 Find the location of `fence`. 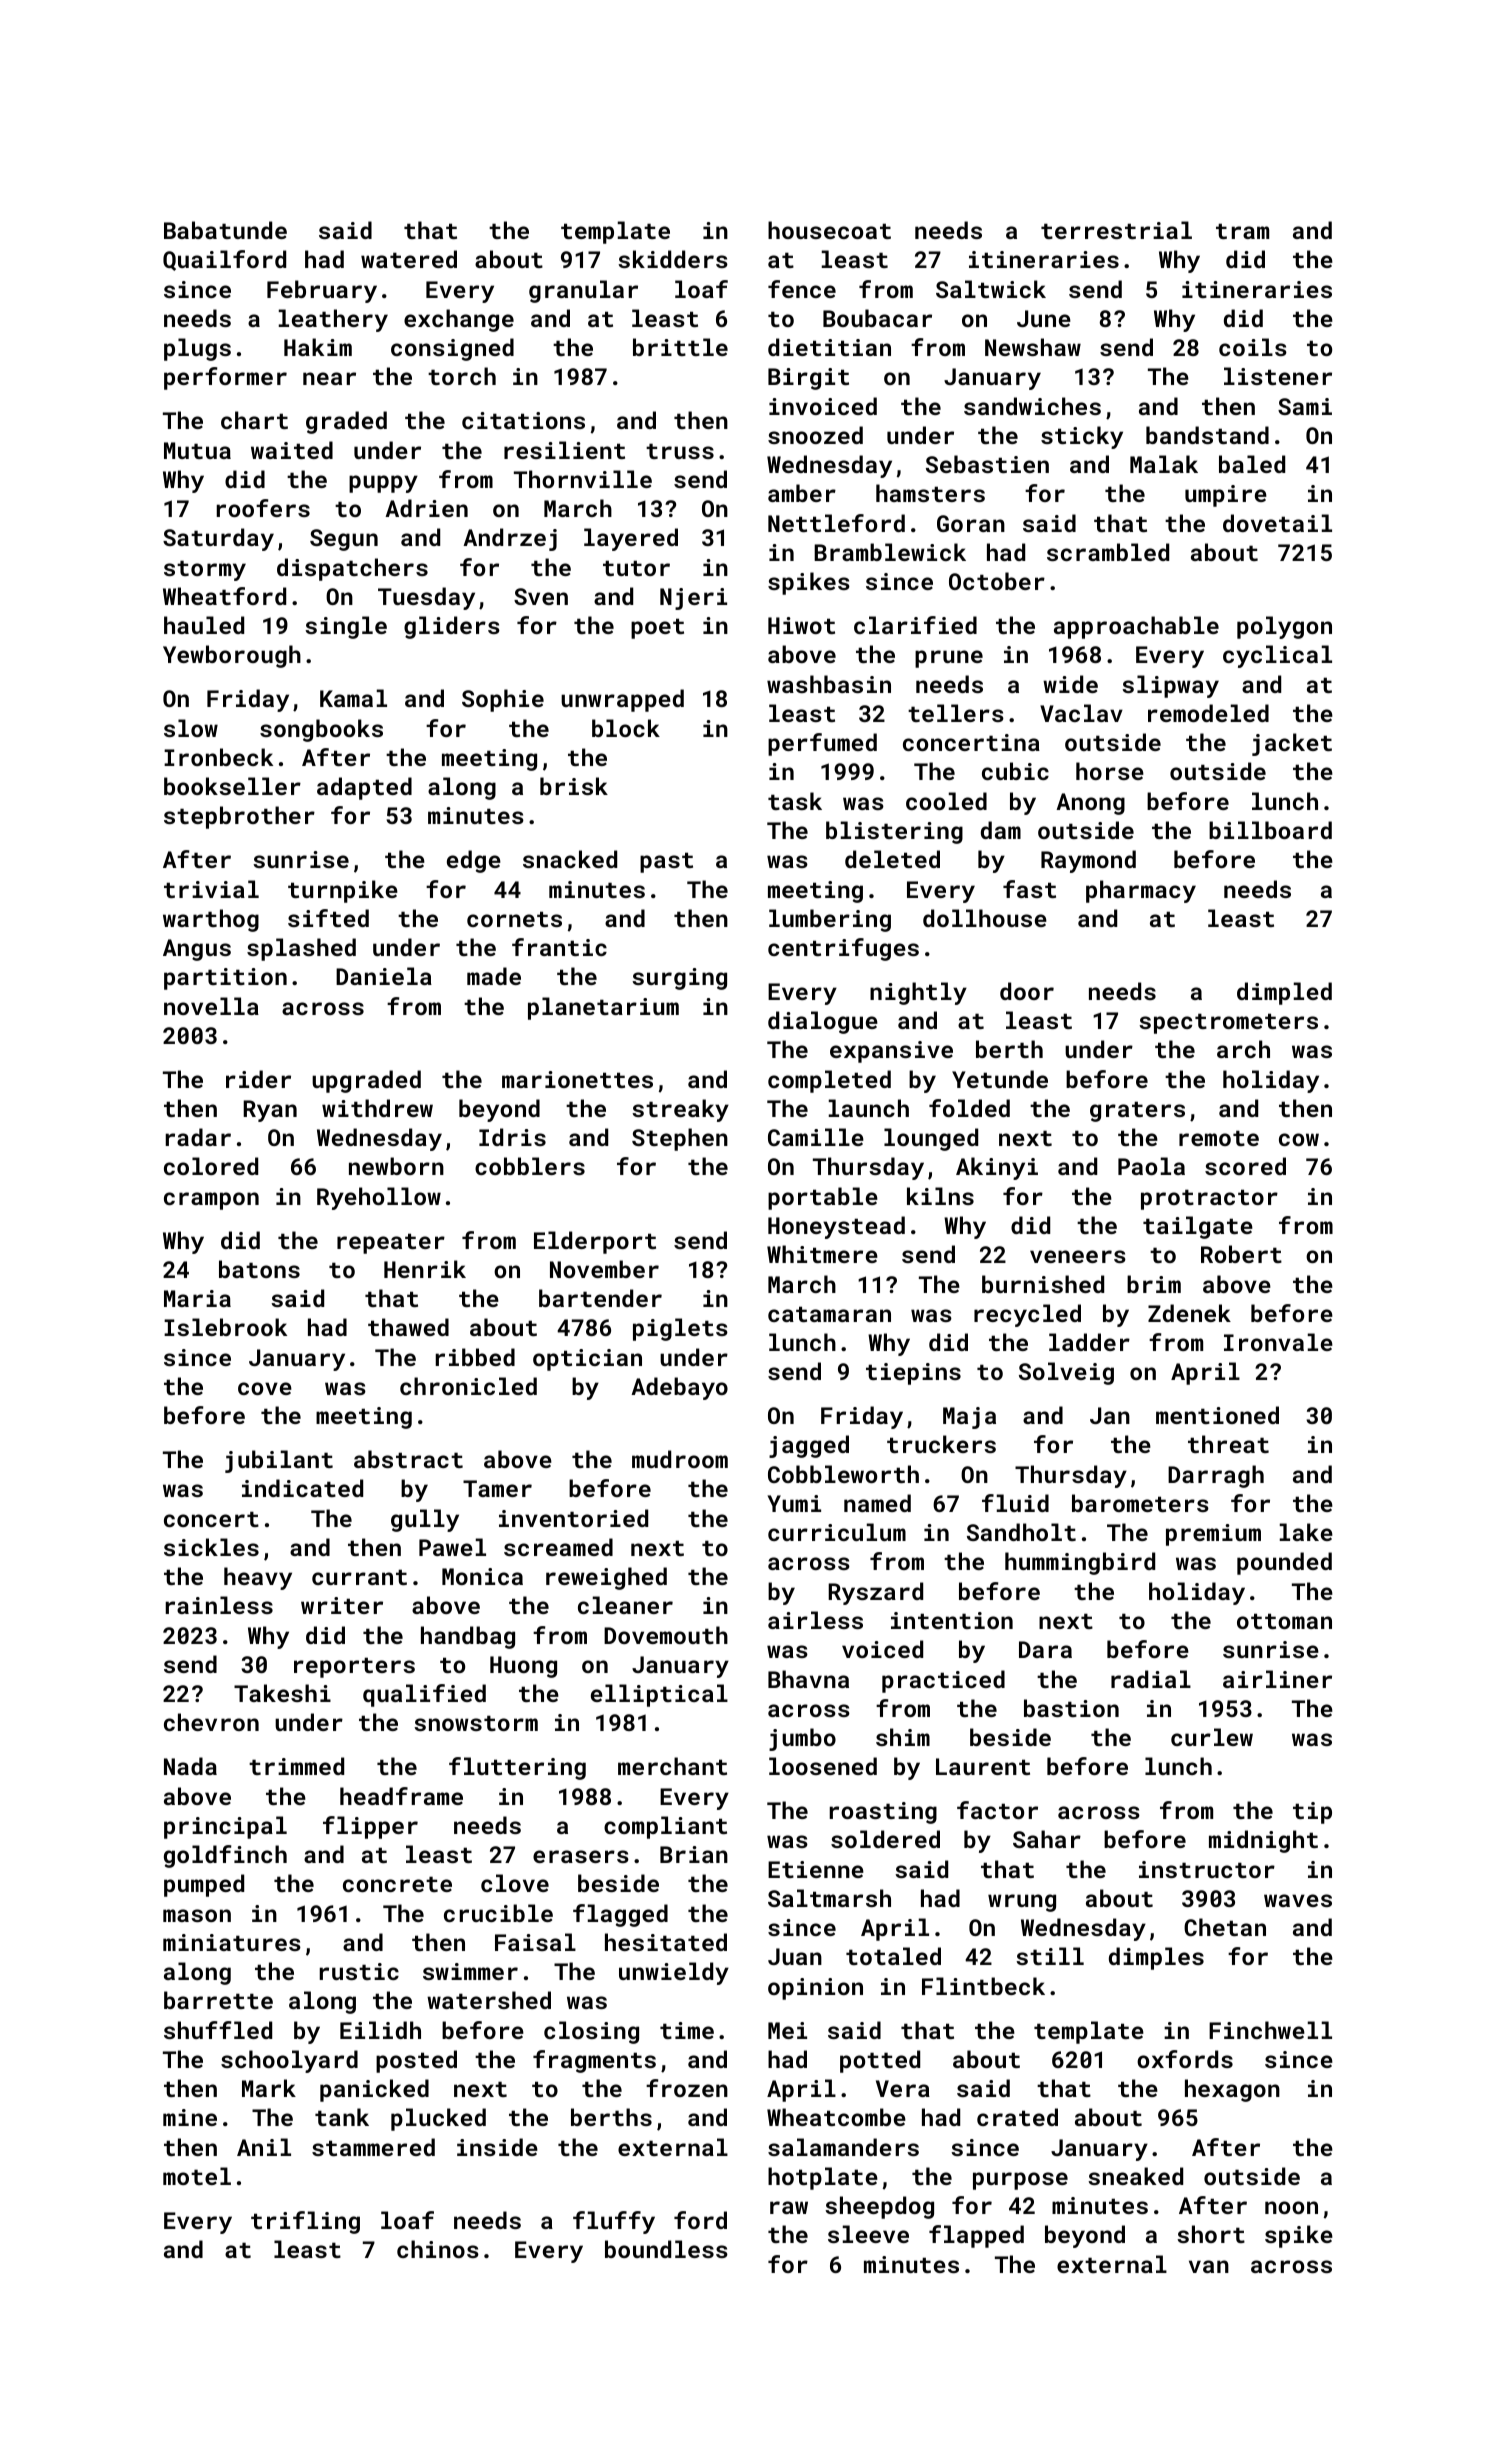

fence is located at coordinates (802, 289).
